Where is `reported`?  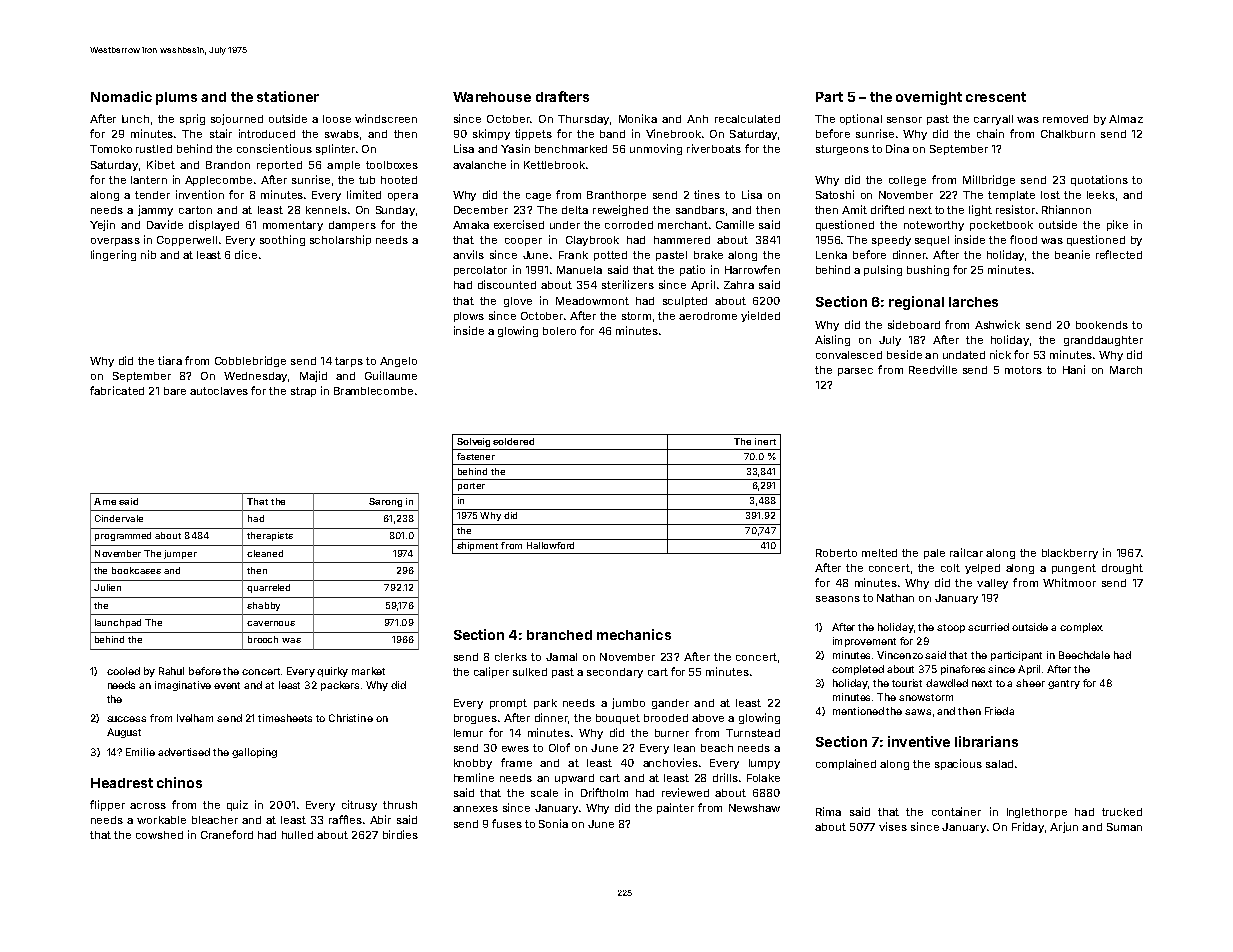
reported is located at coordinates (279, 166).
